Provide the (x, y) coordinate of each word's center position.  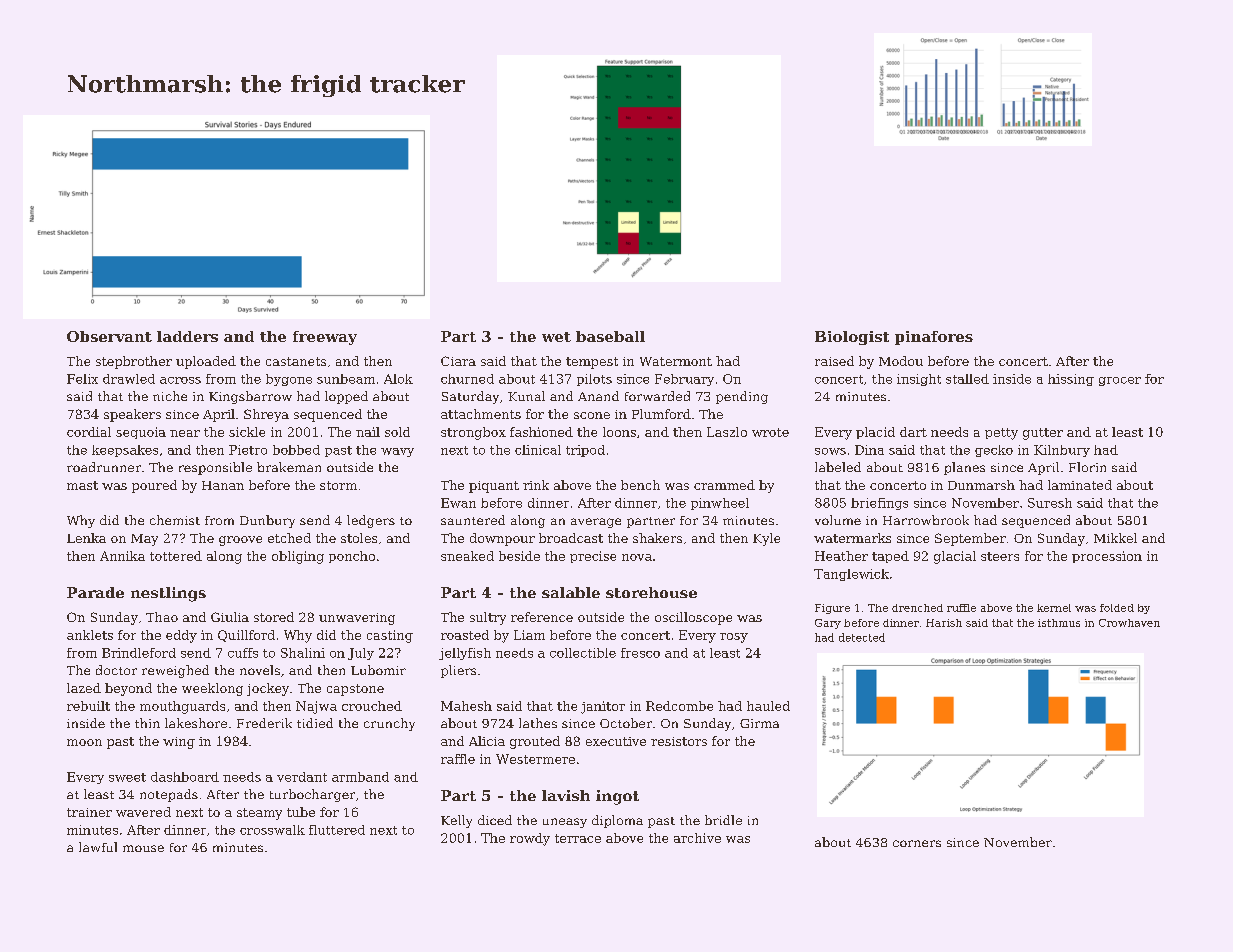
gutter (1043, 434)
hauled (768, 706)
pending (742, 397)
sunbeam (346, 379)
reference (542, 617)
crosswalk (272, 830)
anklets (90, 635)
